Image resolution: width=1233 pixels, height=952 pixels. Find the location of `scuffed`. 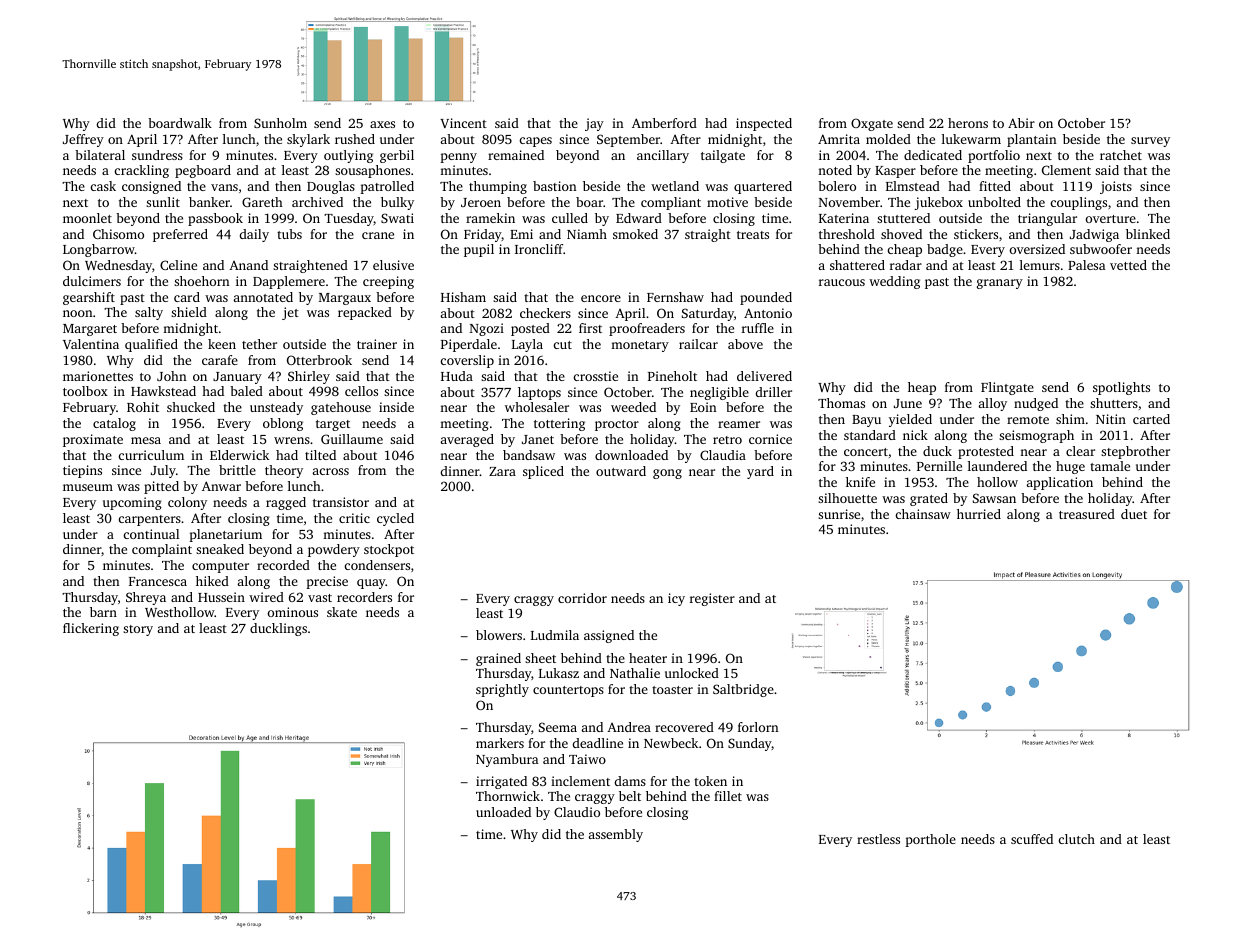

scuffed is located at coordinates (1032, 839).
